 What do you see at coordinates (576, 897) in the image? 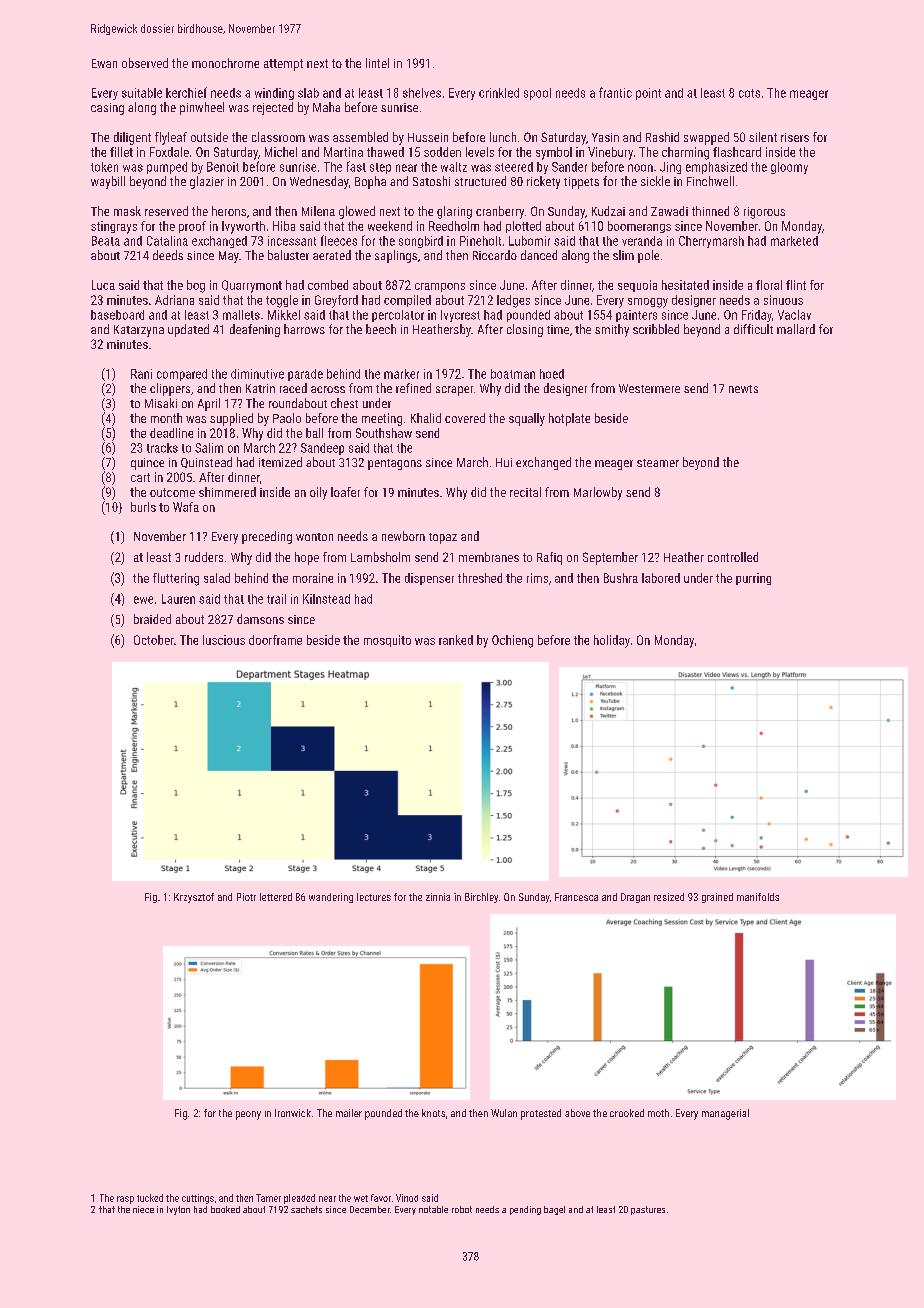
I see `Francesca` at bounding box center [576, 897].
